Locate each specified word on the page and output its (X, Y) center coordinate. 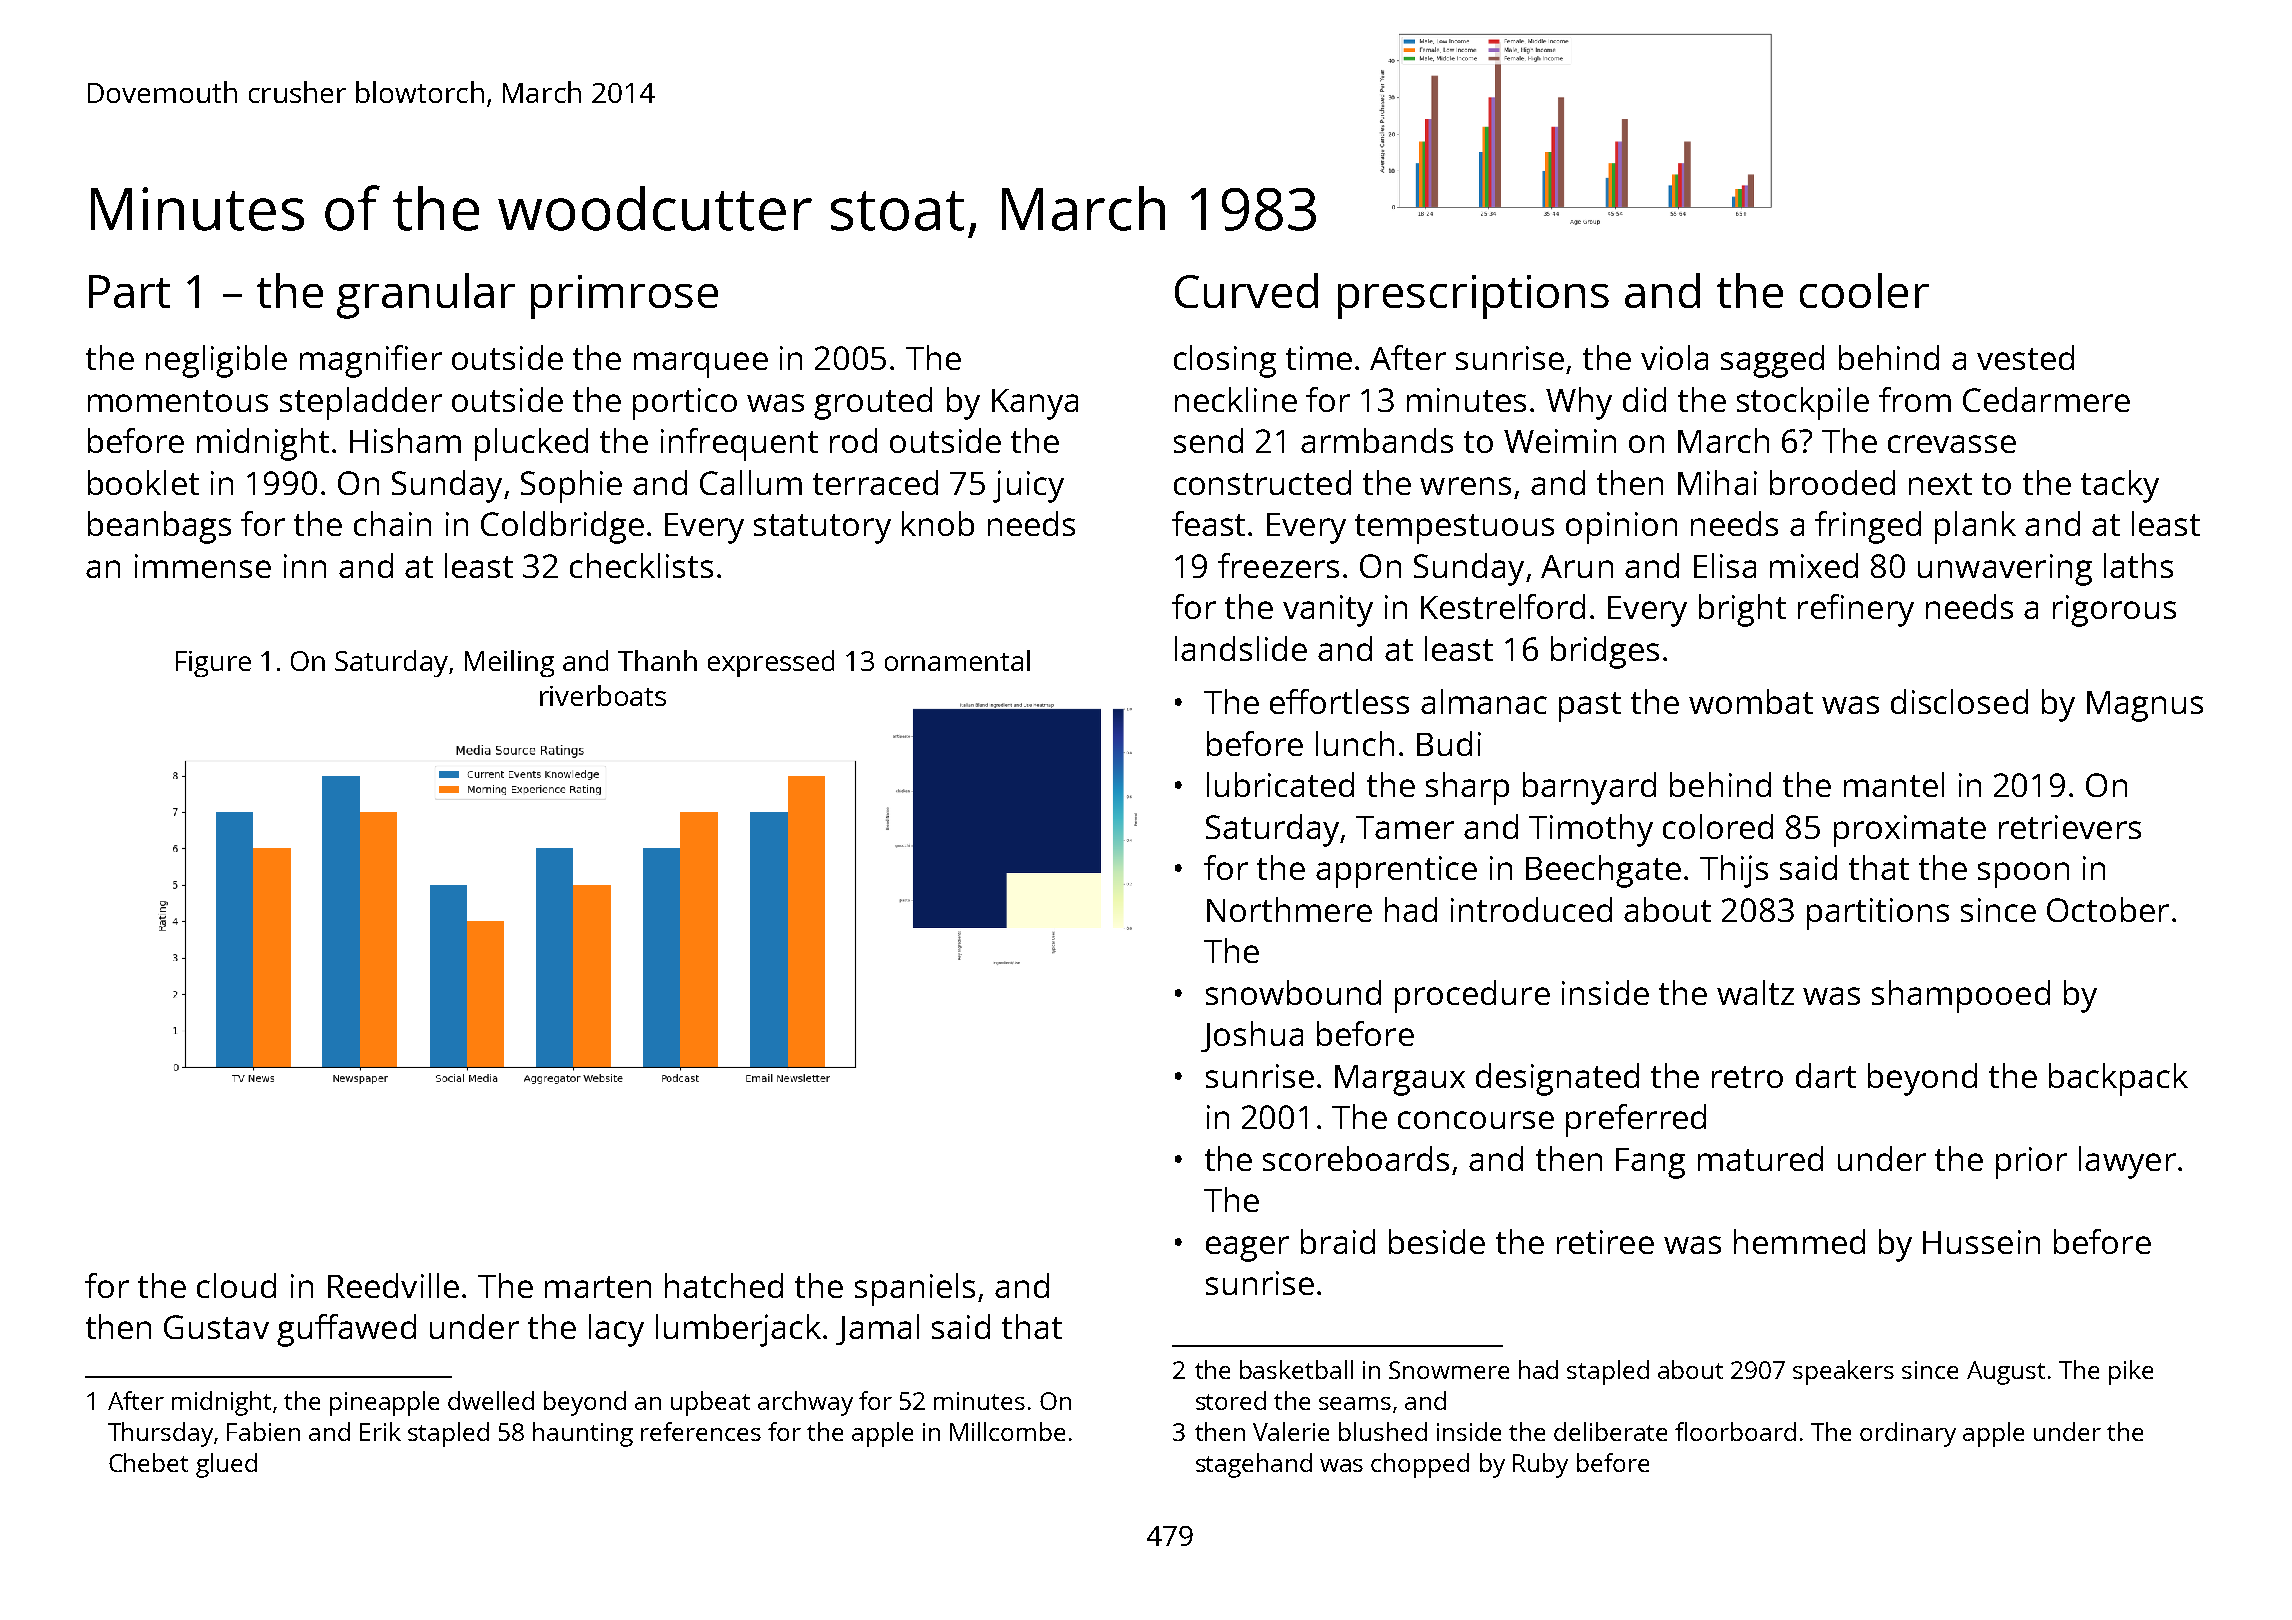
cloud (236, 1285)
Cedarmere (2046, 399)
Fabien (263, 1431)
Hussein (1981, 1242)
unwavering (2005, 570)
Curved (1246, 290)
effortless (1339, 701)
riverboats (603, 695)
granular (426, 296)
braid (1338, 1241)
